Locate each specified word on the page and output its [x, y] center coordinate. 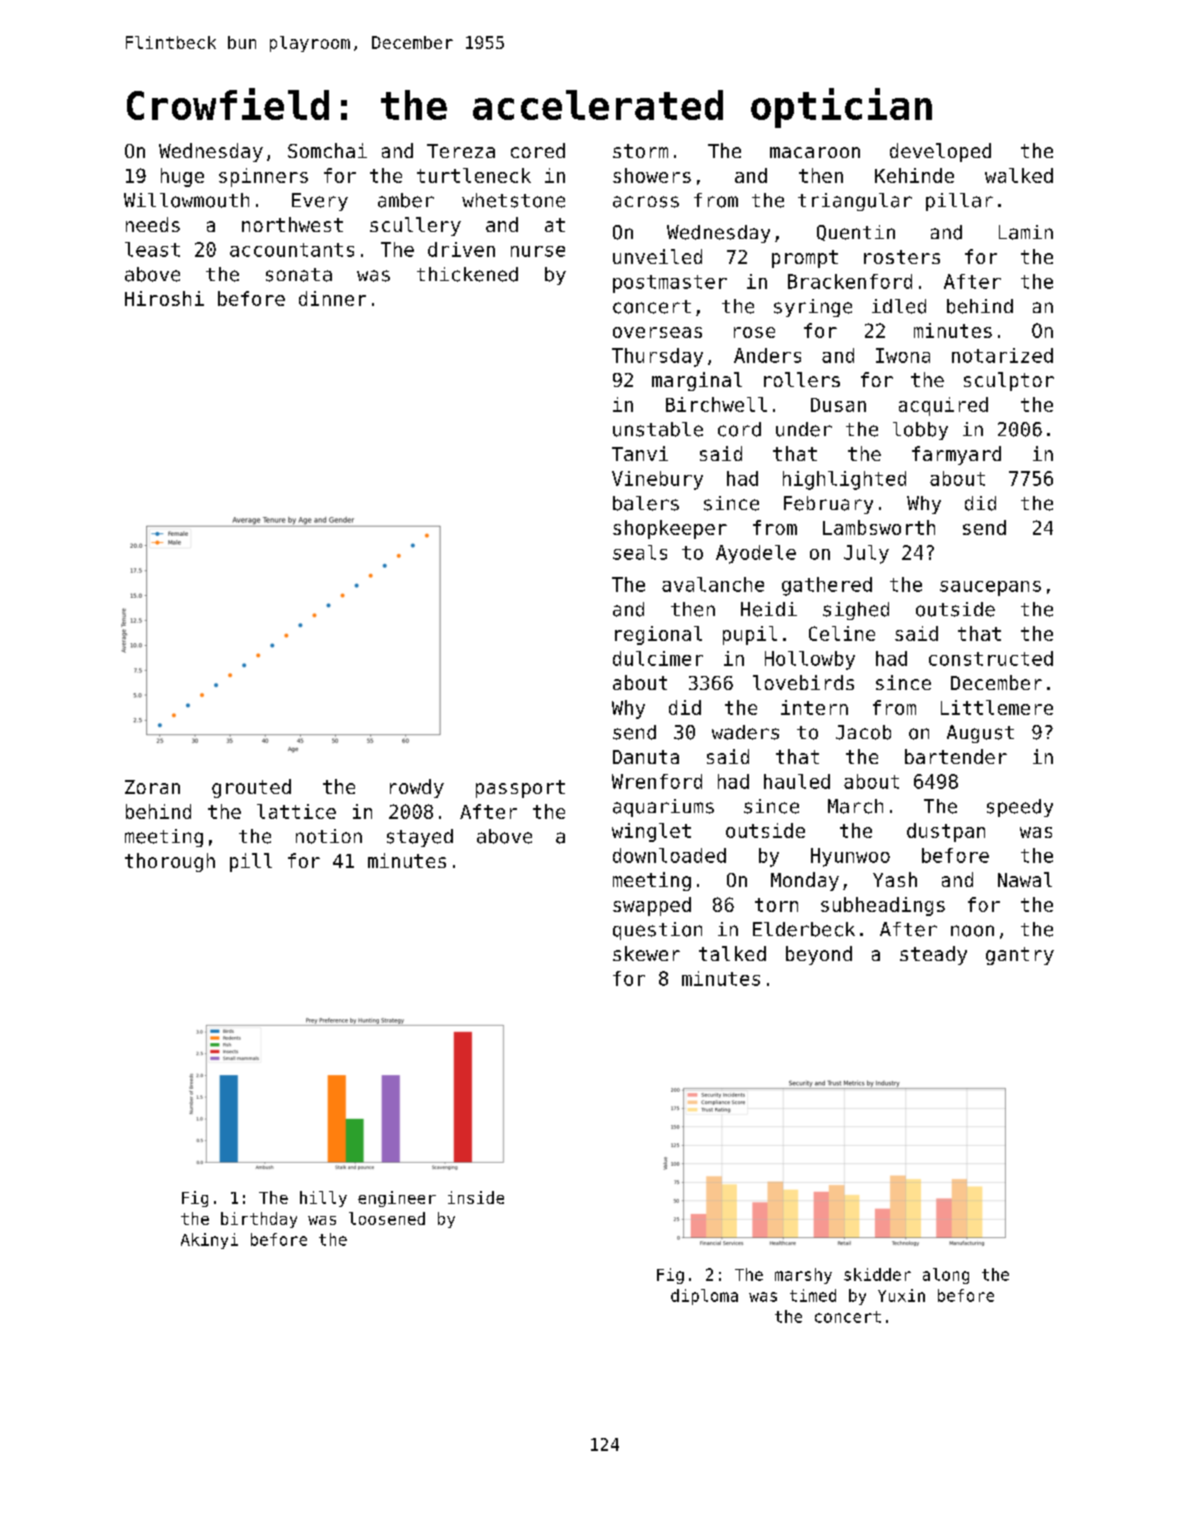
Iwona [903, 355]
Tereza [461, 151]
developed [940, 152]
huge [182, 177]
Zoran [152, 787]
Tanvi [640, 453]
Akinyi [209, 1241]
